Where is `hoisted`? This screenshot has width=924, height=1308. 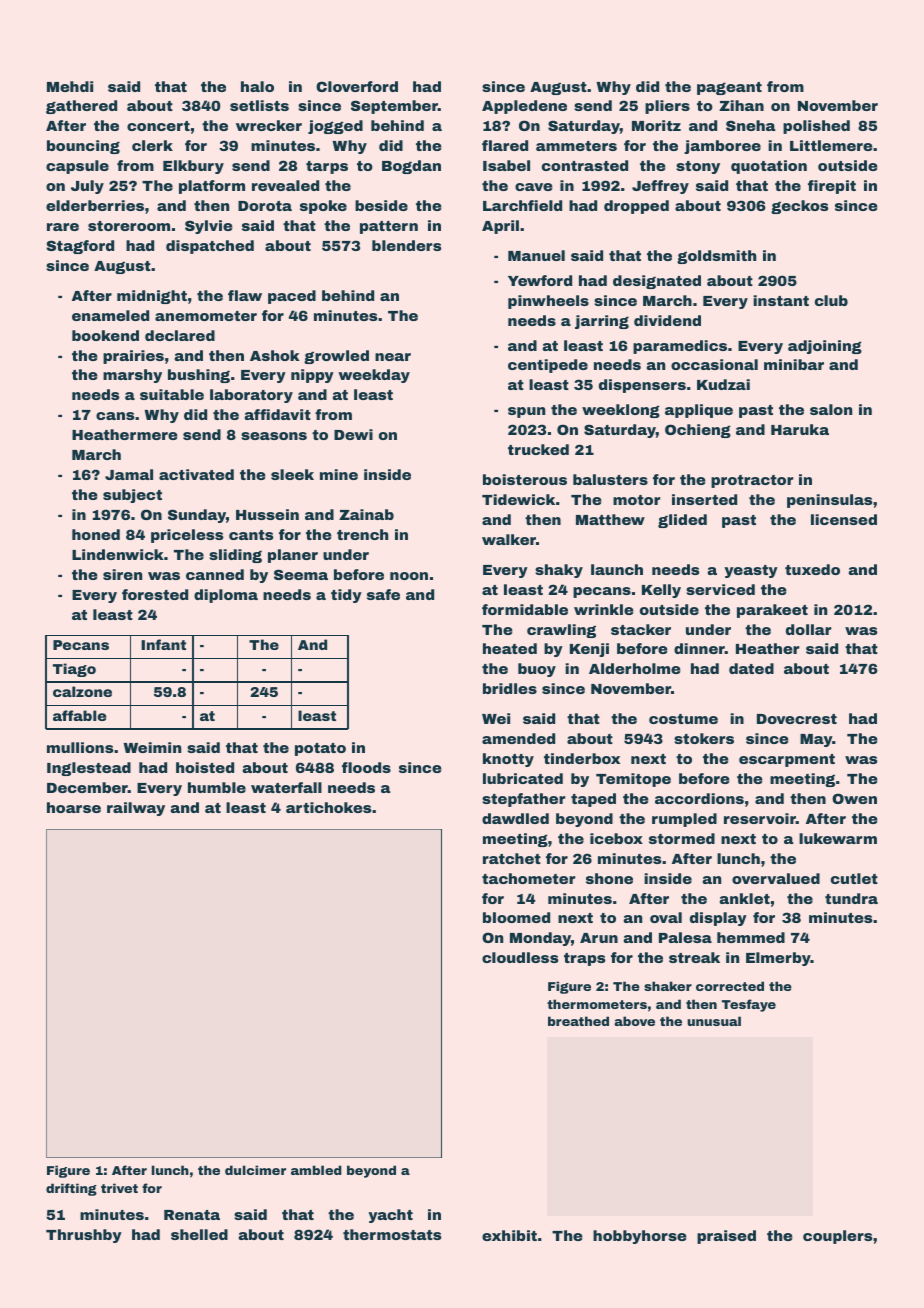 hoisted is located at coordinates (205, 767).
